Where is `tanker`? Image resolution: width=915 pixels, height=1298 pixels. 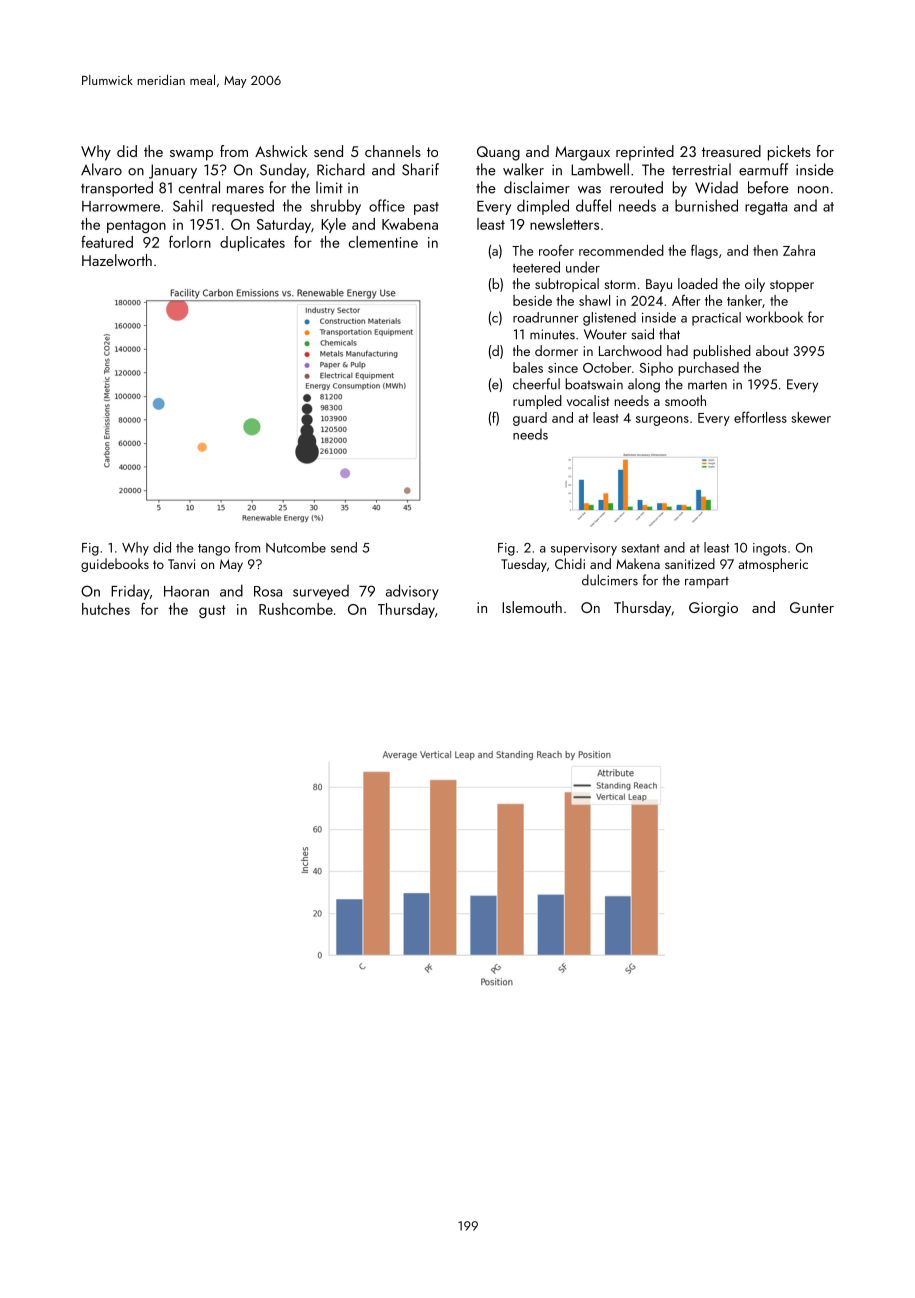
tanker is located at coordinates (744, 300).
